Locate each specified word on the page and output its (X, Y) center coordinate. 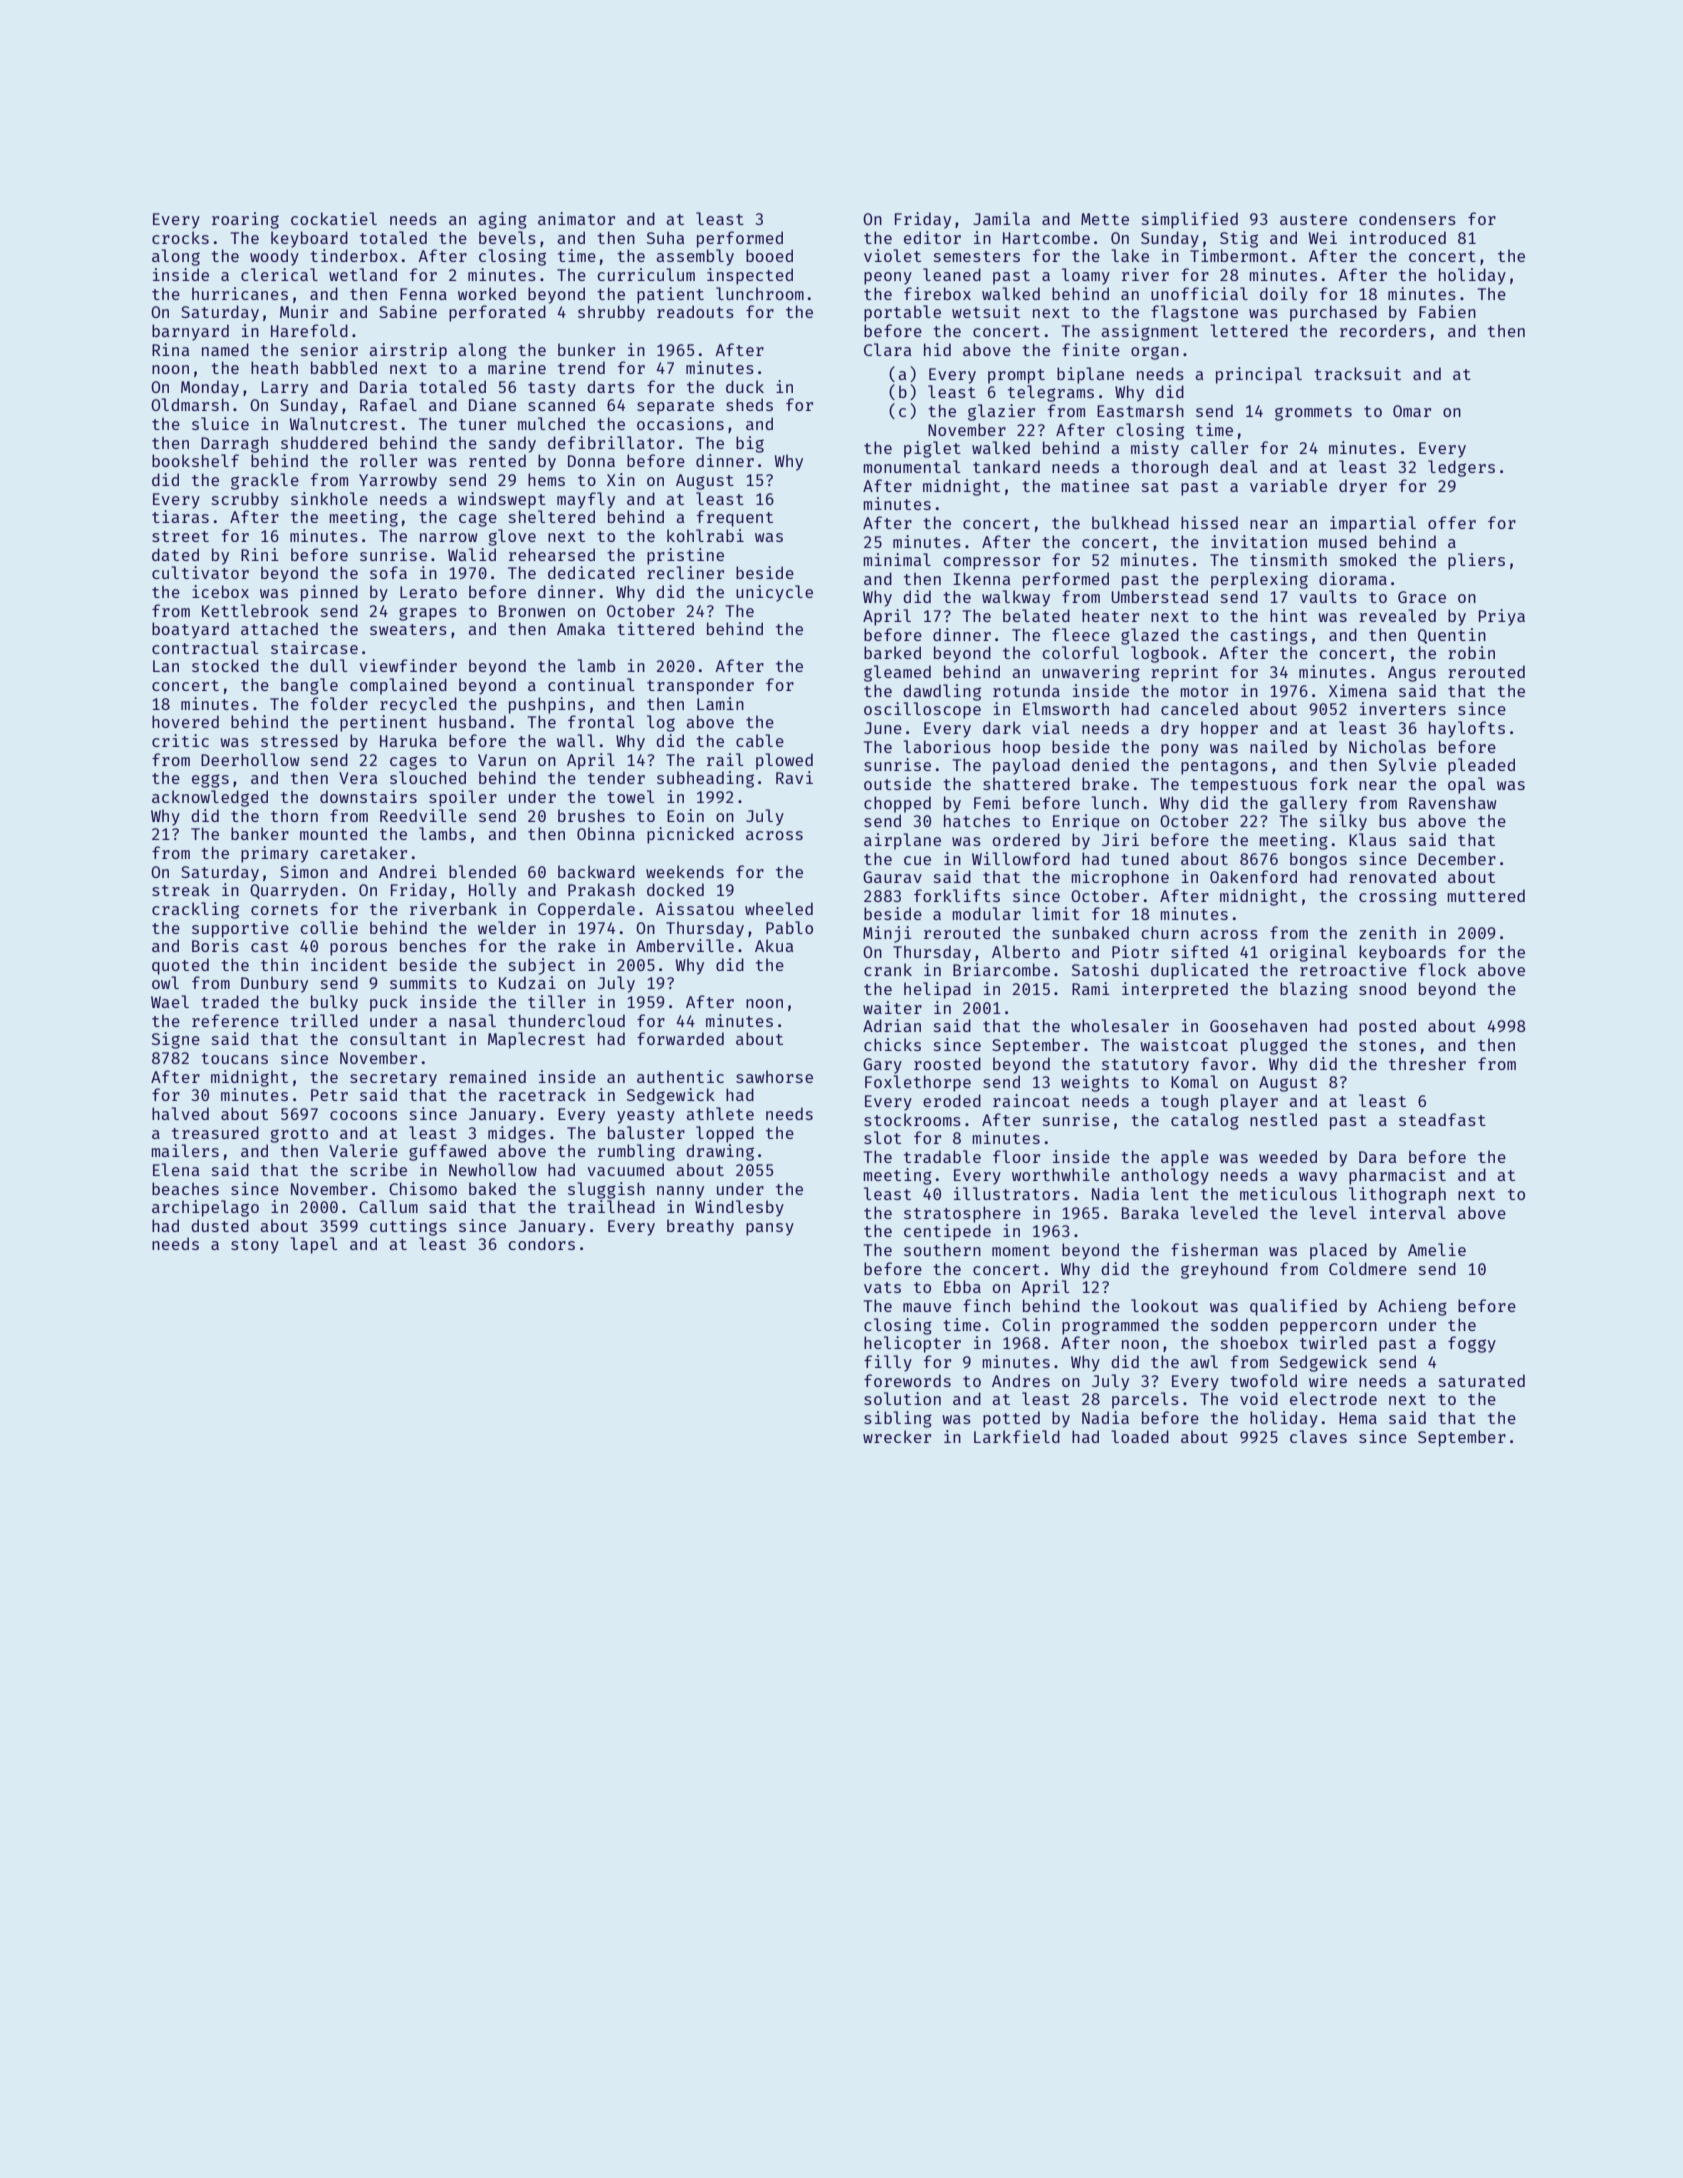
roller (388, 460)
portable (902, 313)
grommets (1313, 413)
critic (180, 740)
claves (1318, 1436)
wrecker (897, 1436)
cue (917, 860)
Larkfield (1017, 1436)
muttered (1486, 895)
